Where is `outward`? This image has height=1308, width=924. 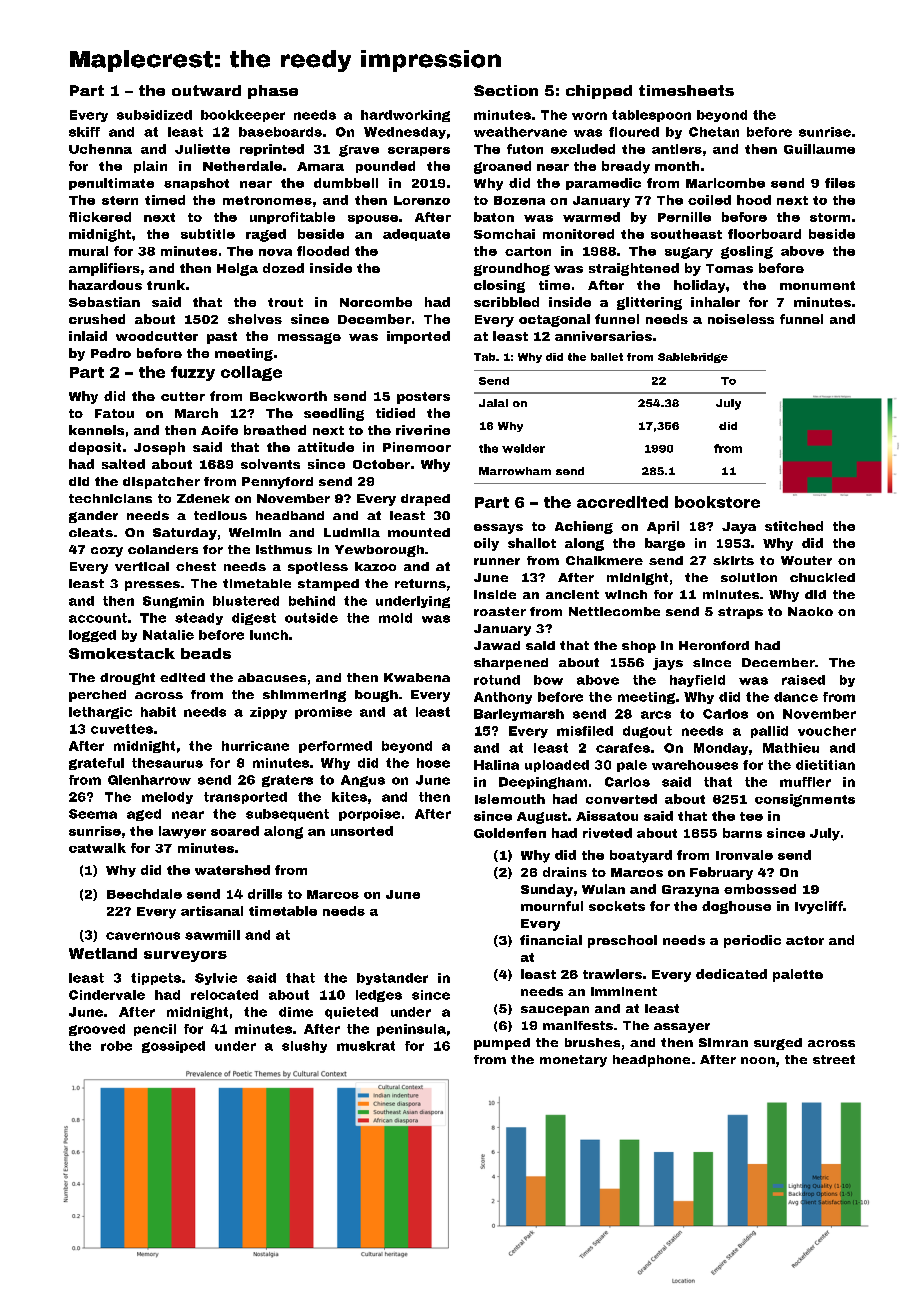 outward is located at coordinates (206, 90).
